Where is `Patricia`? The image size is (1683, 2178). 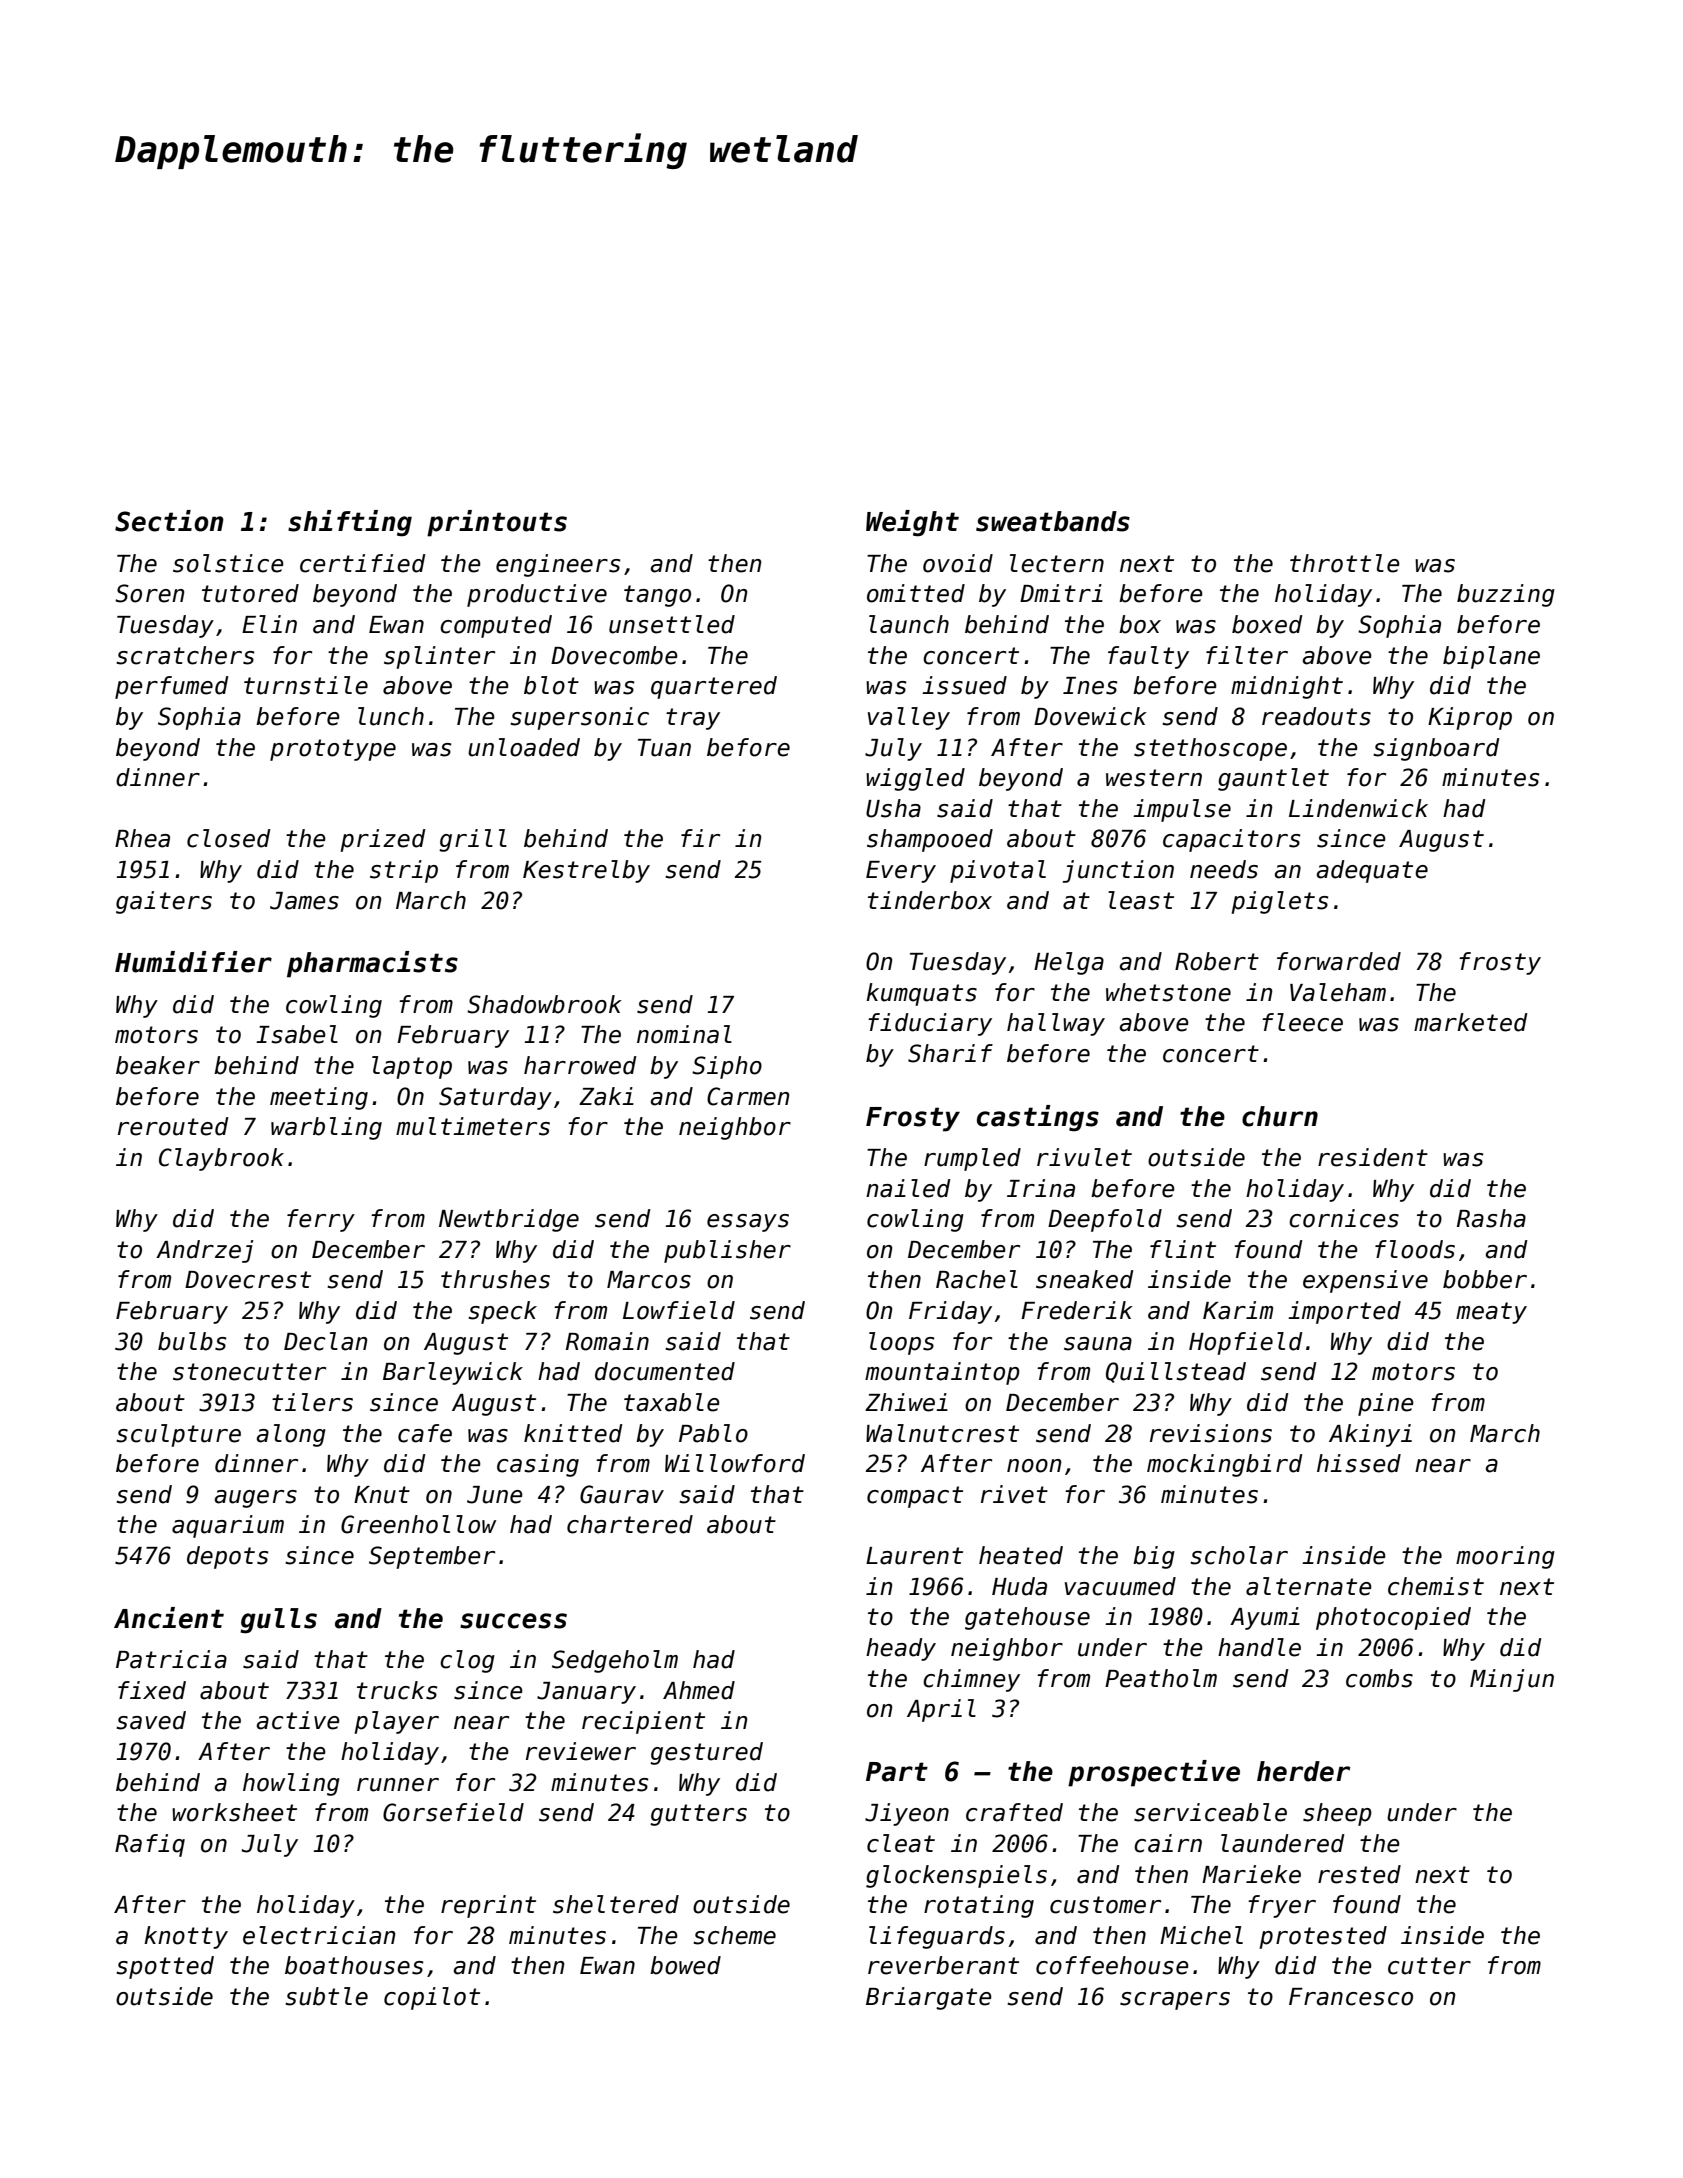 Patricia is located at coordinates (171, 1659).
